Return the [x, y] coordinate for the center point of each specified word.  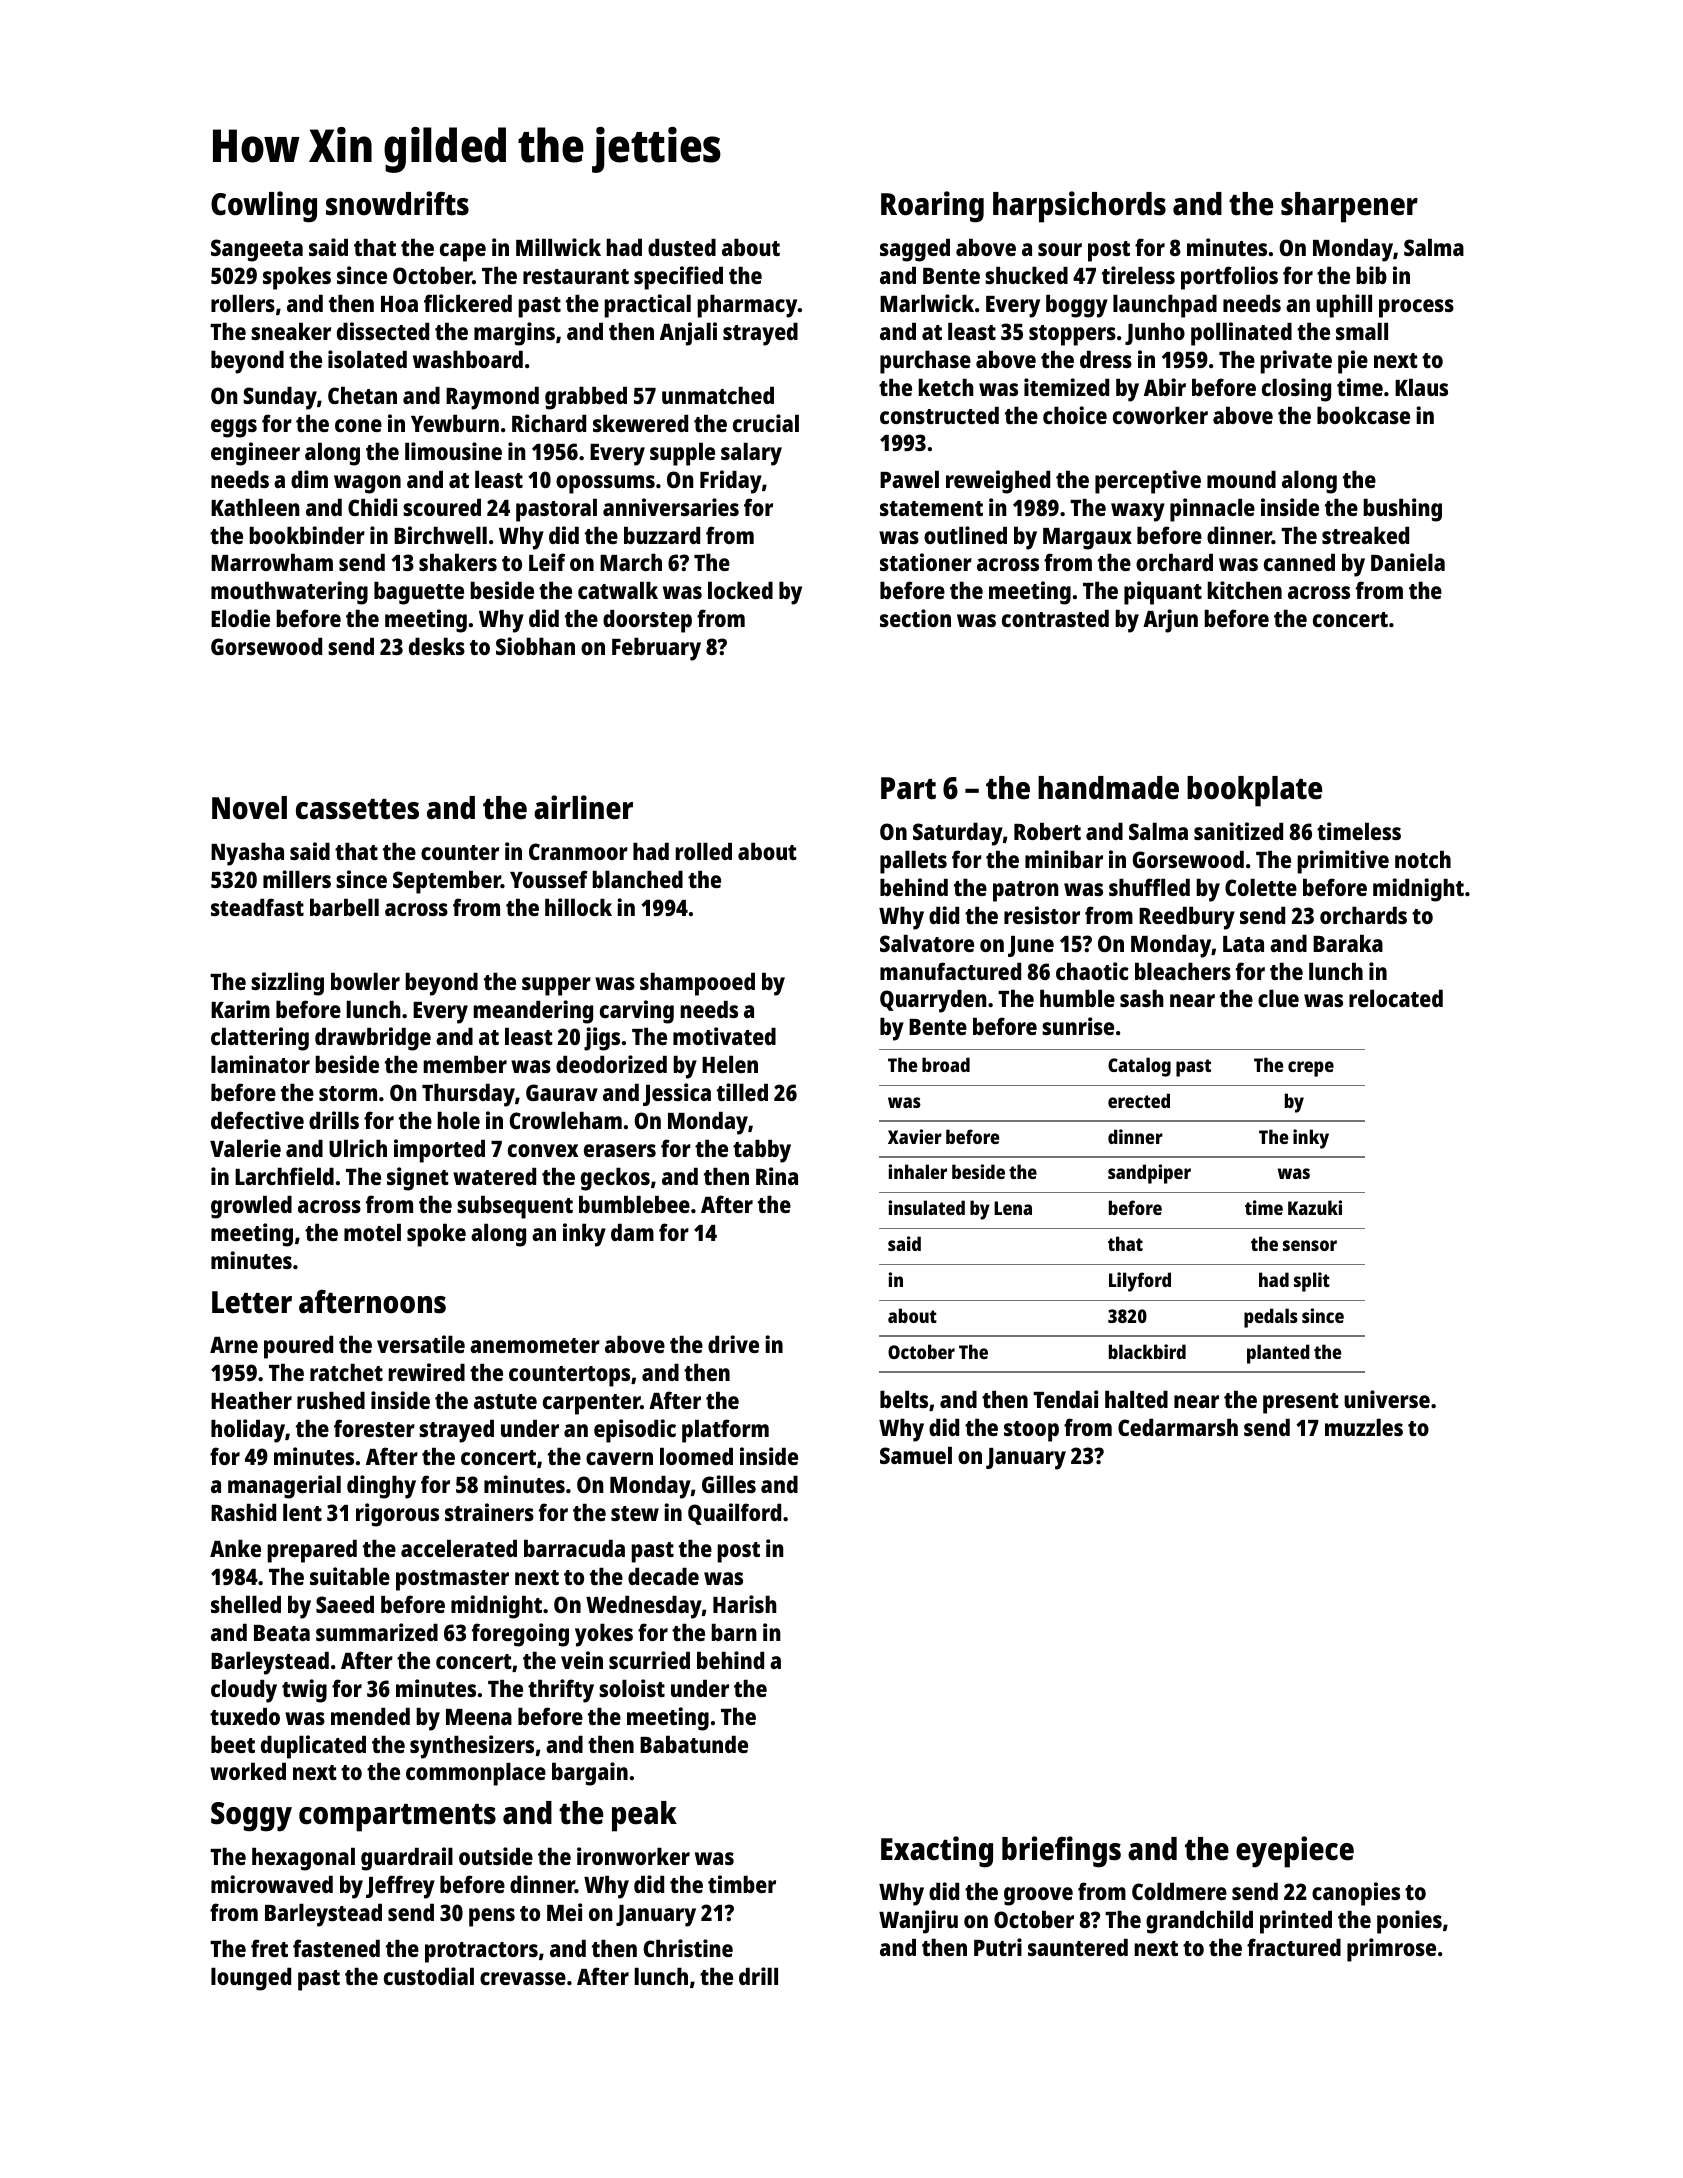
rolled [704, 851]
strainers [489, 1512]
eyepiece [1295, 1852]
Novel [249, 808]
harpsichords [1079, 207]
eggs [234, 428]
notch [1423, 859]
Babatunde [694, 1744]
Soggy [251, 1817]
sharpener [1349, 207]
